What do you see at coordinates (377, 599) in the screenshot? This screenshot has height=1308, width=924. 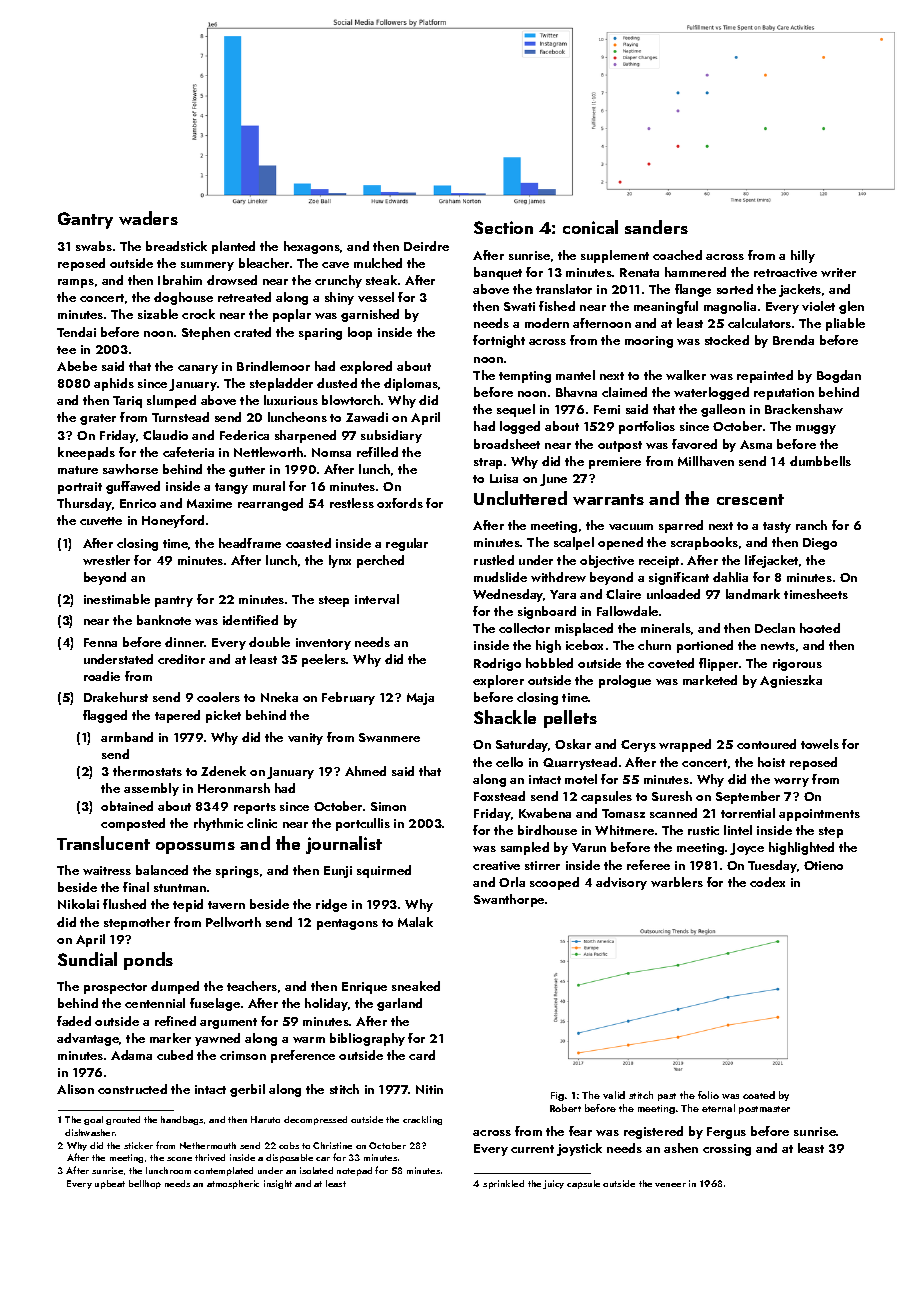 I see `interval` at bounding box center [377, 599].
